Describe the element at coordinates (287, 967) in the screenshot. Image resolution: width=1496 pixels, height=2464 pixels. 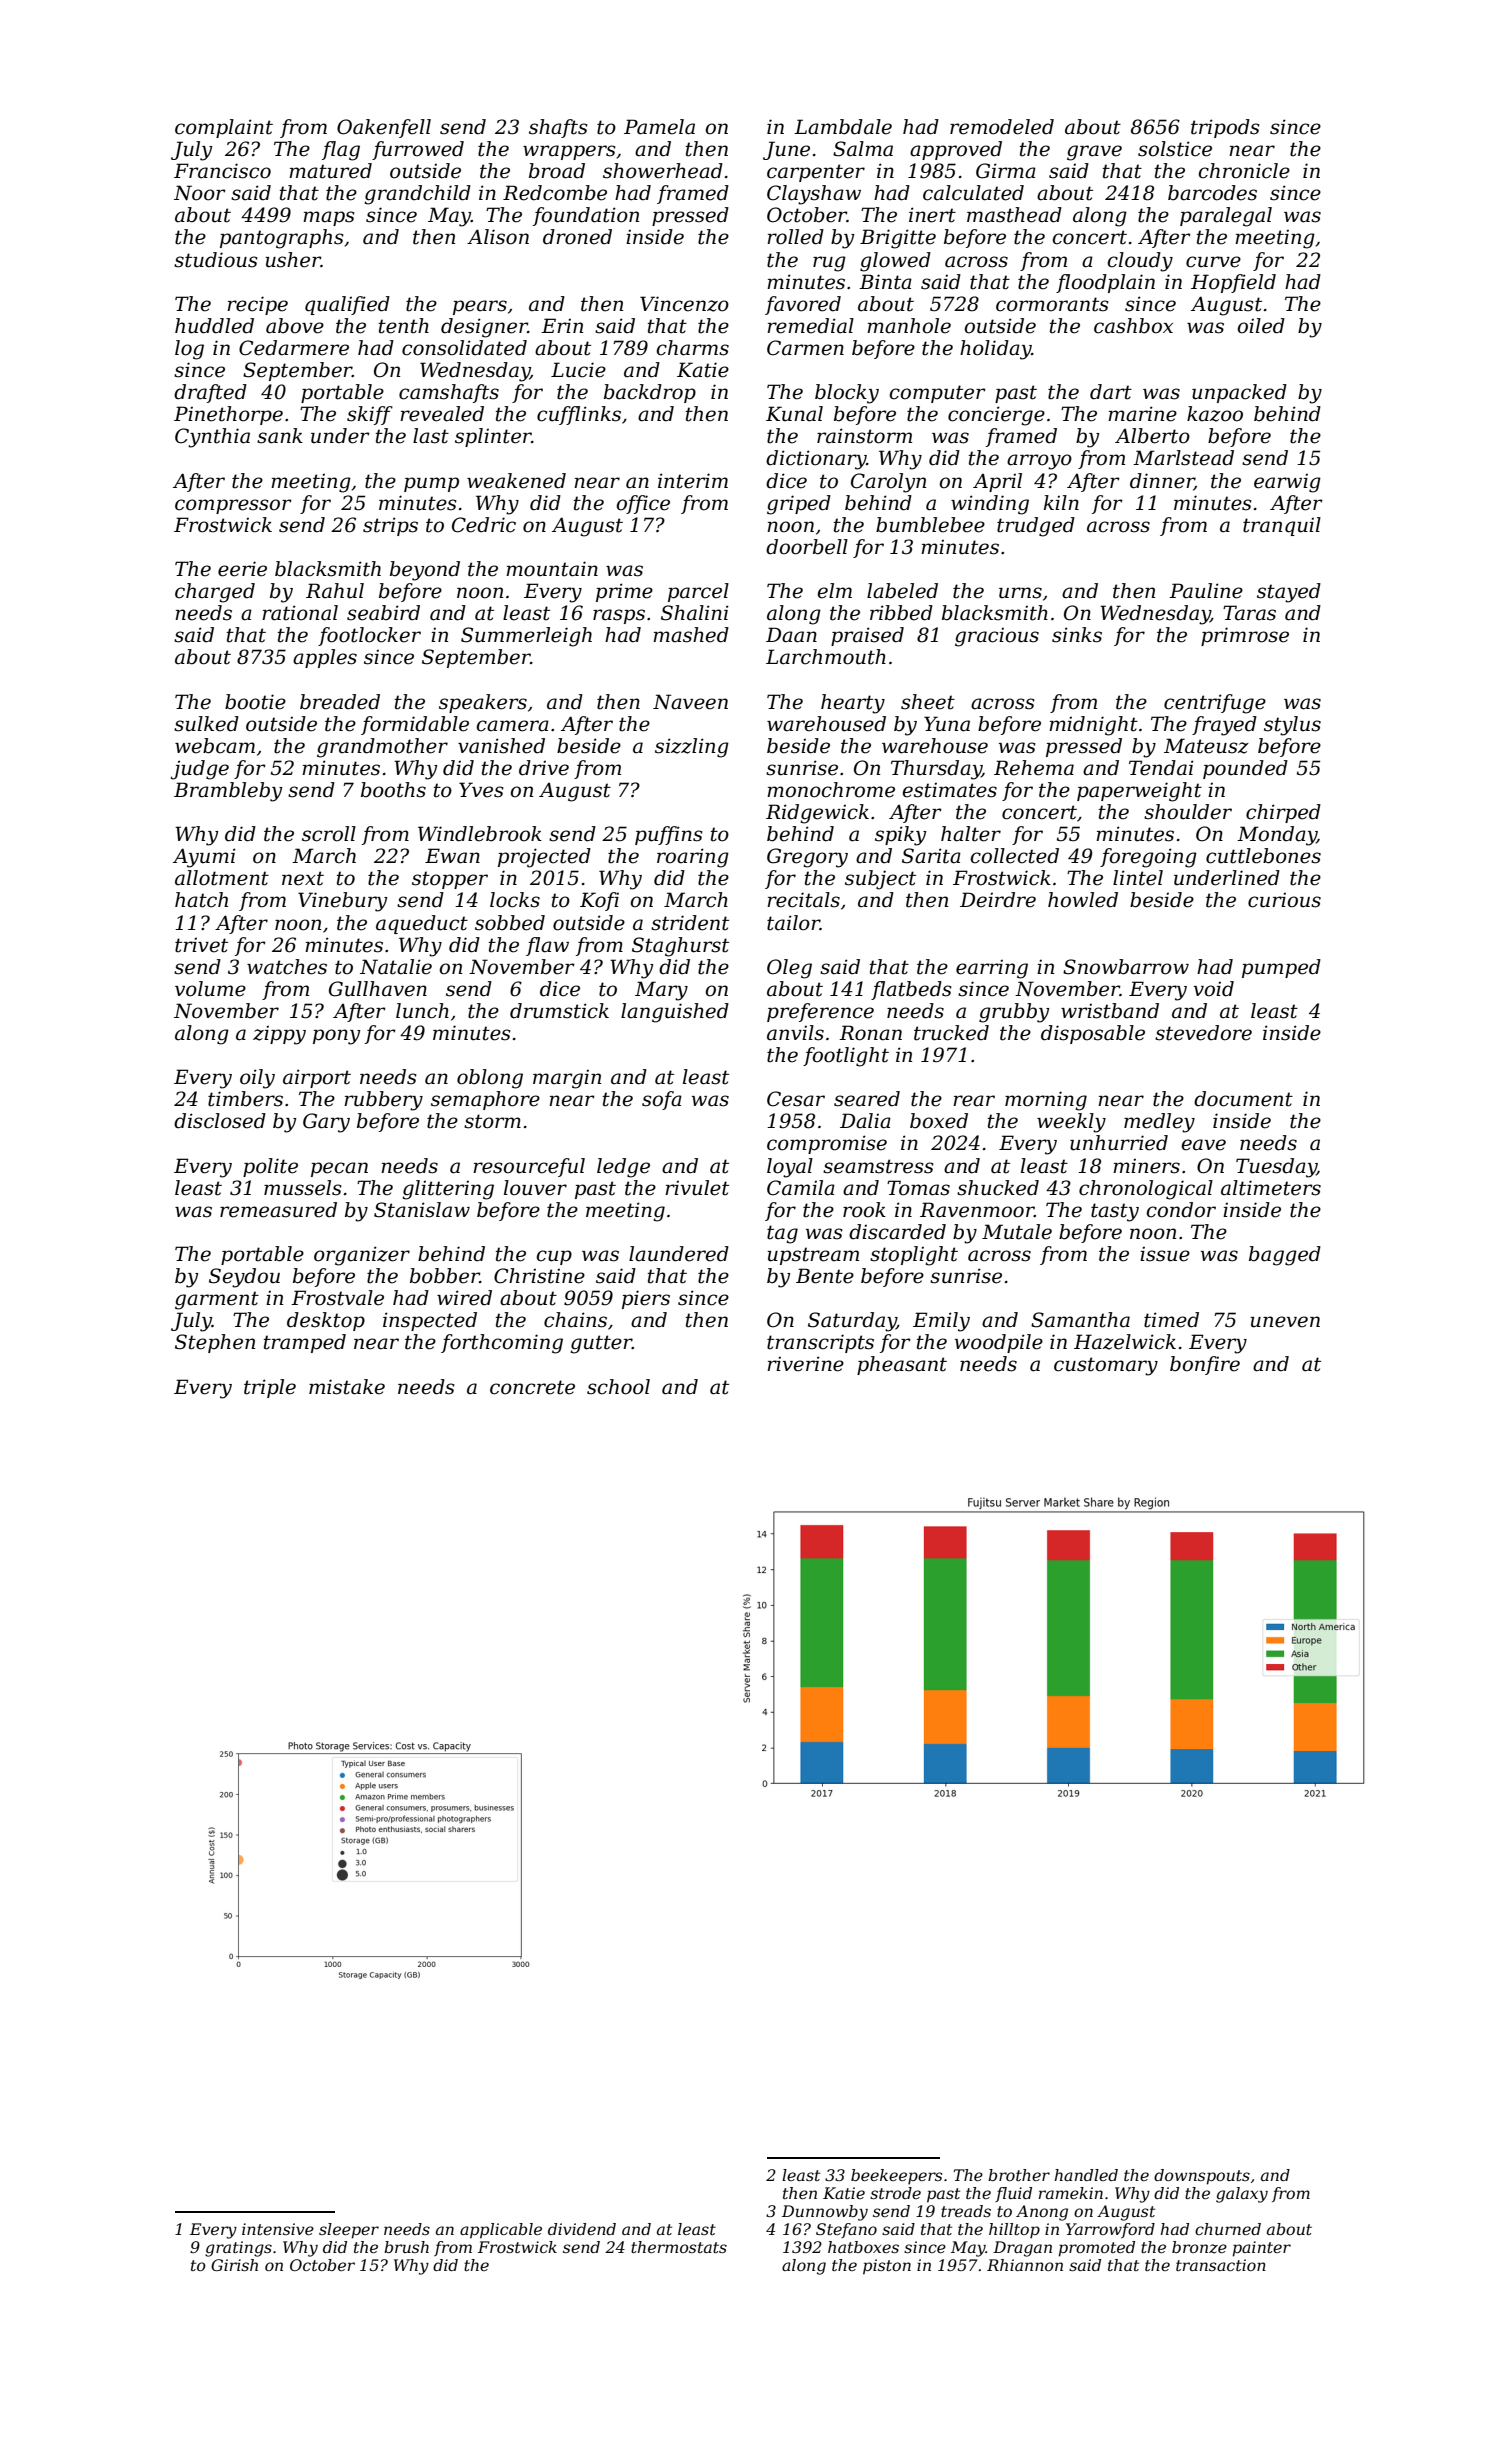
I see `watches` at that location.
